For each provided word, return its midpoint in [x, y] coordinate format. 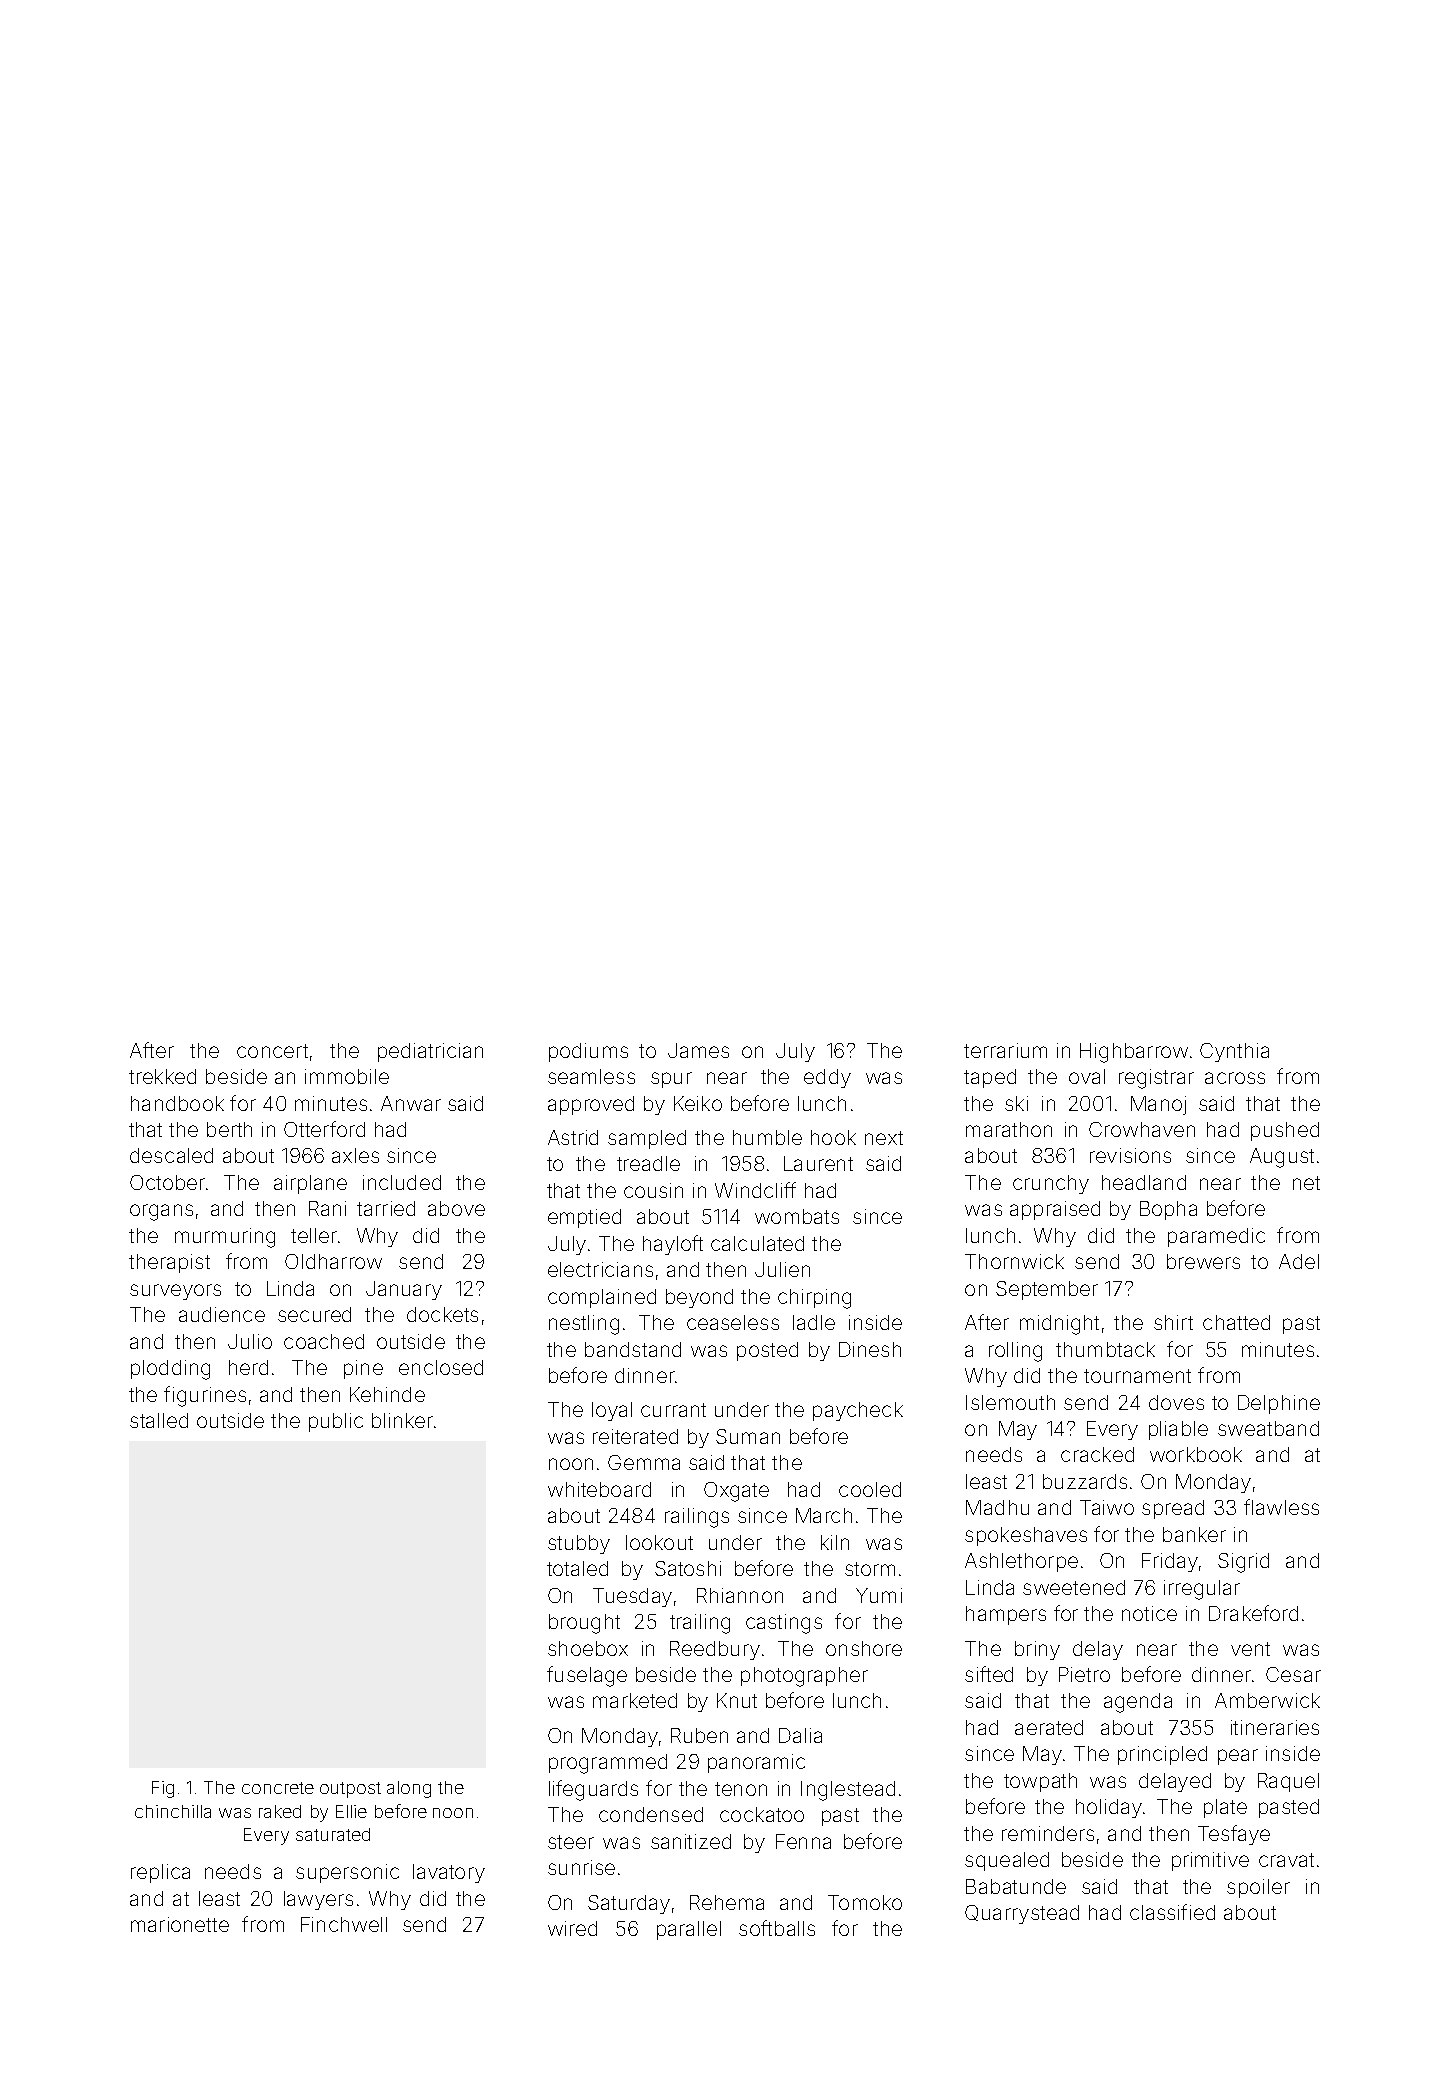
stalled [159, 1420]
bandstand [633, 1349]
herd [248, 1367]
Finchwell [344, 1924]
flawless [1281, 1507]
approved [591, 1105]
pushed [1285, 1131]
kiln [835, 1542]
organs [161, 1212]
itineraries [1275, 1727]
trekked [162, 1076]
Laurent [818, 1163]
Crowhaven [1142, 1129]
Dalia [800, 1735]
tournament [1137, 1376]
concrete [278, 1788]
